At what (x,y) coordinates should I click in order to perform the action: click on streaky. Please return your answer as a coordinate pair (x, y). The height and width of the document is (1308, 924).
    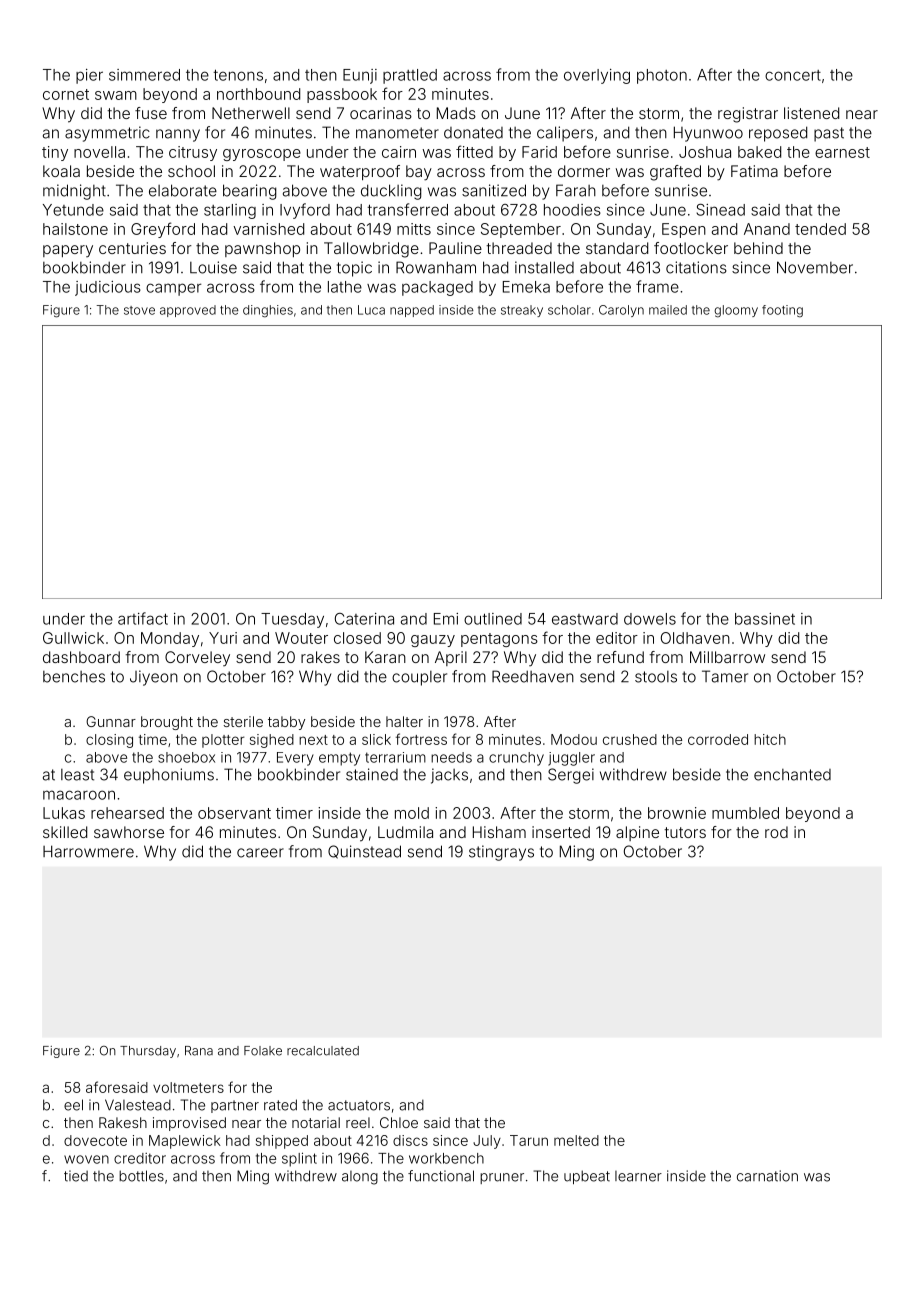
    Looking at the image, I should click on (522, 311).
